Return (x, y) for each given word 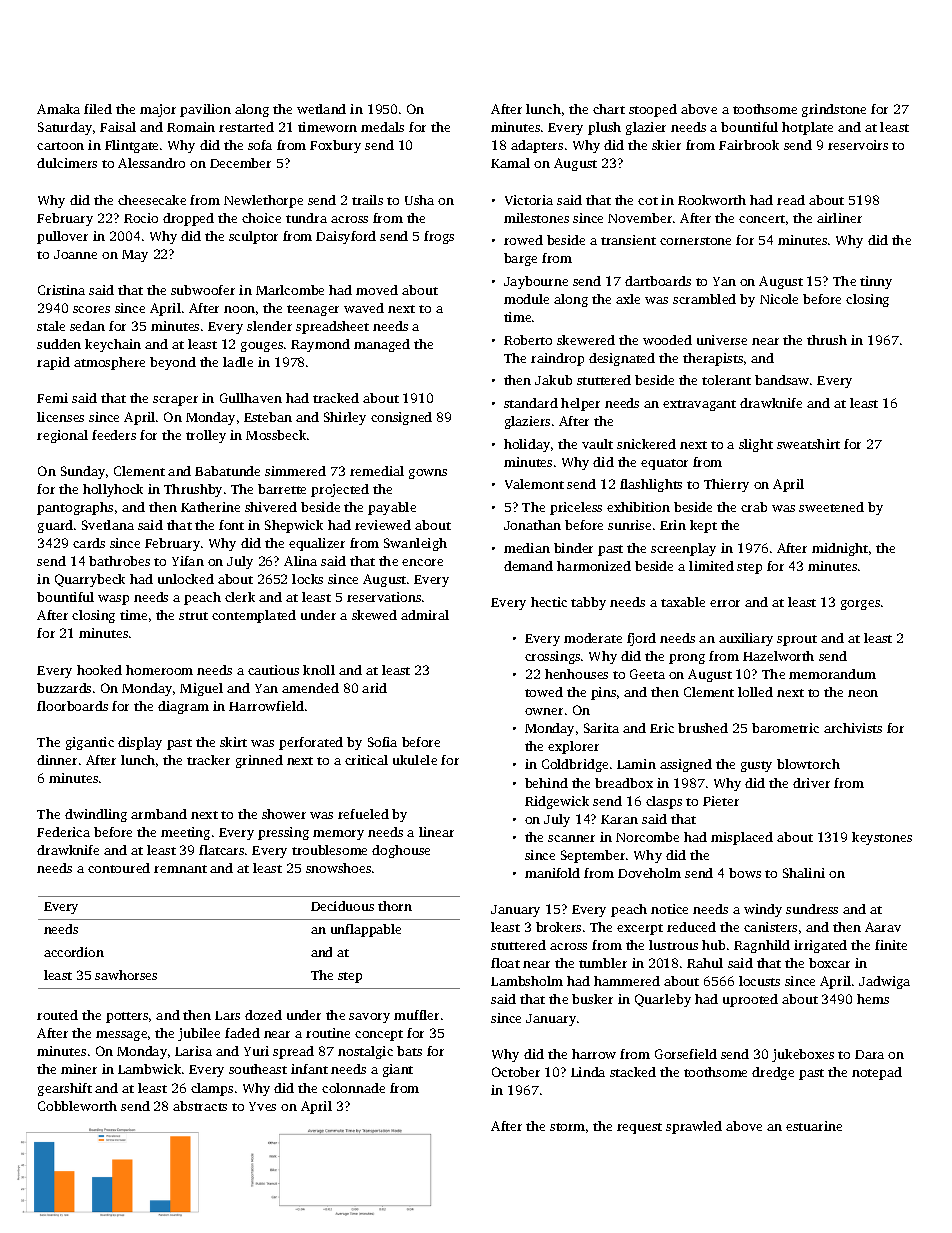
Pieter (721, 801)
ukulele (415, 760)
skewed (374, 615)
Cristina (61, 290)
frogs (439, 237)
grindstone (834, 110)
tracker (208, 760)
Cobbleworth (77, 1106)
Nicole (779, 299)
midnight (840, 549)
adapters (537, 146)
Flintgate (131, 146)
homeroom (159, 670)
